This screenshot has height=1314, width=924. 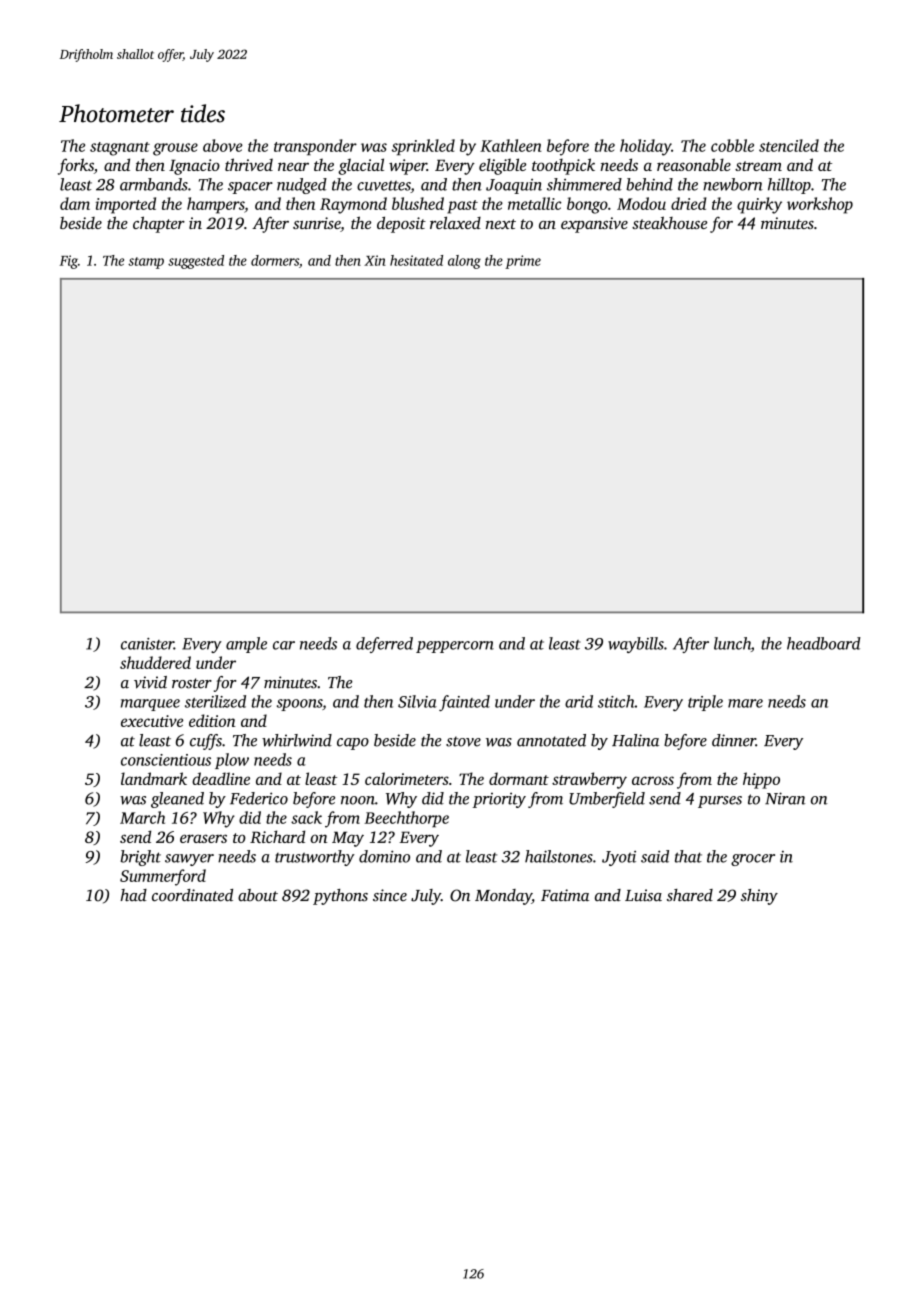 What do you see at coordinates (116, 113) in the screenshot?
I see `Photometer` at bounding box center [116, 113].
